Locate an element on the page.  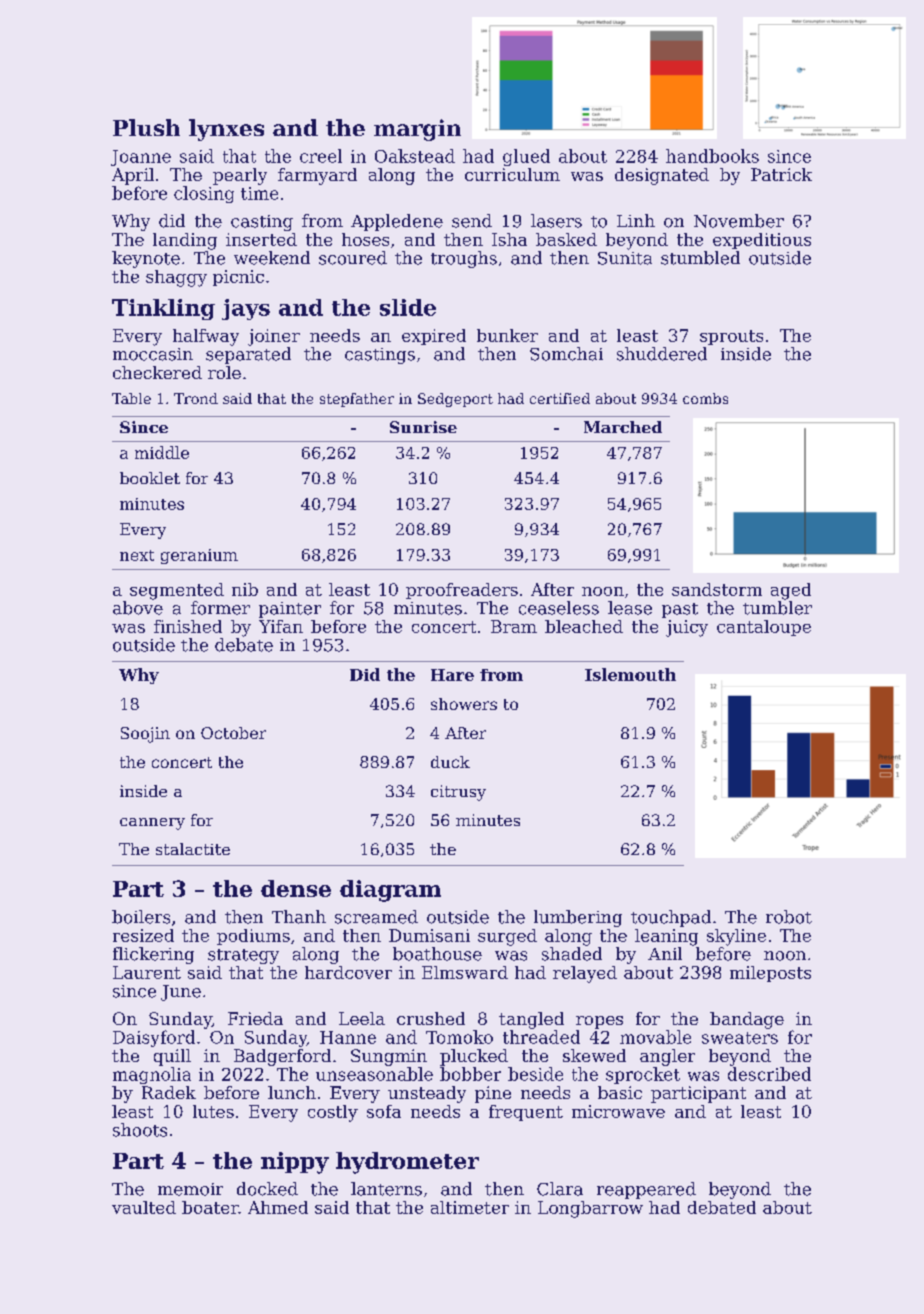
margin is located at coordinates (417, 130).
